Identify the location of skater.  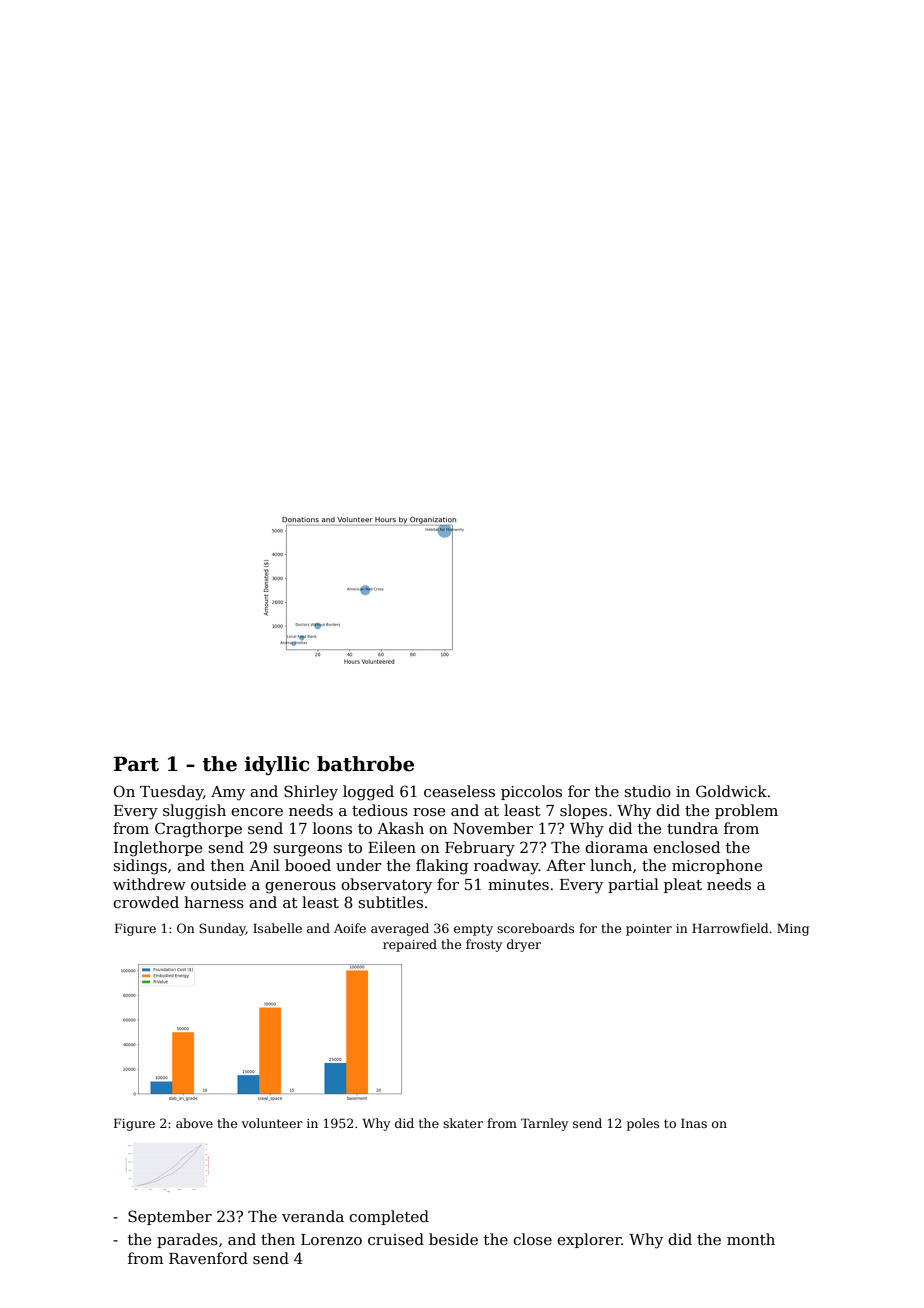
(463, 1123).
